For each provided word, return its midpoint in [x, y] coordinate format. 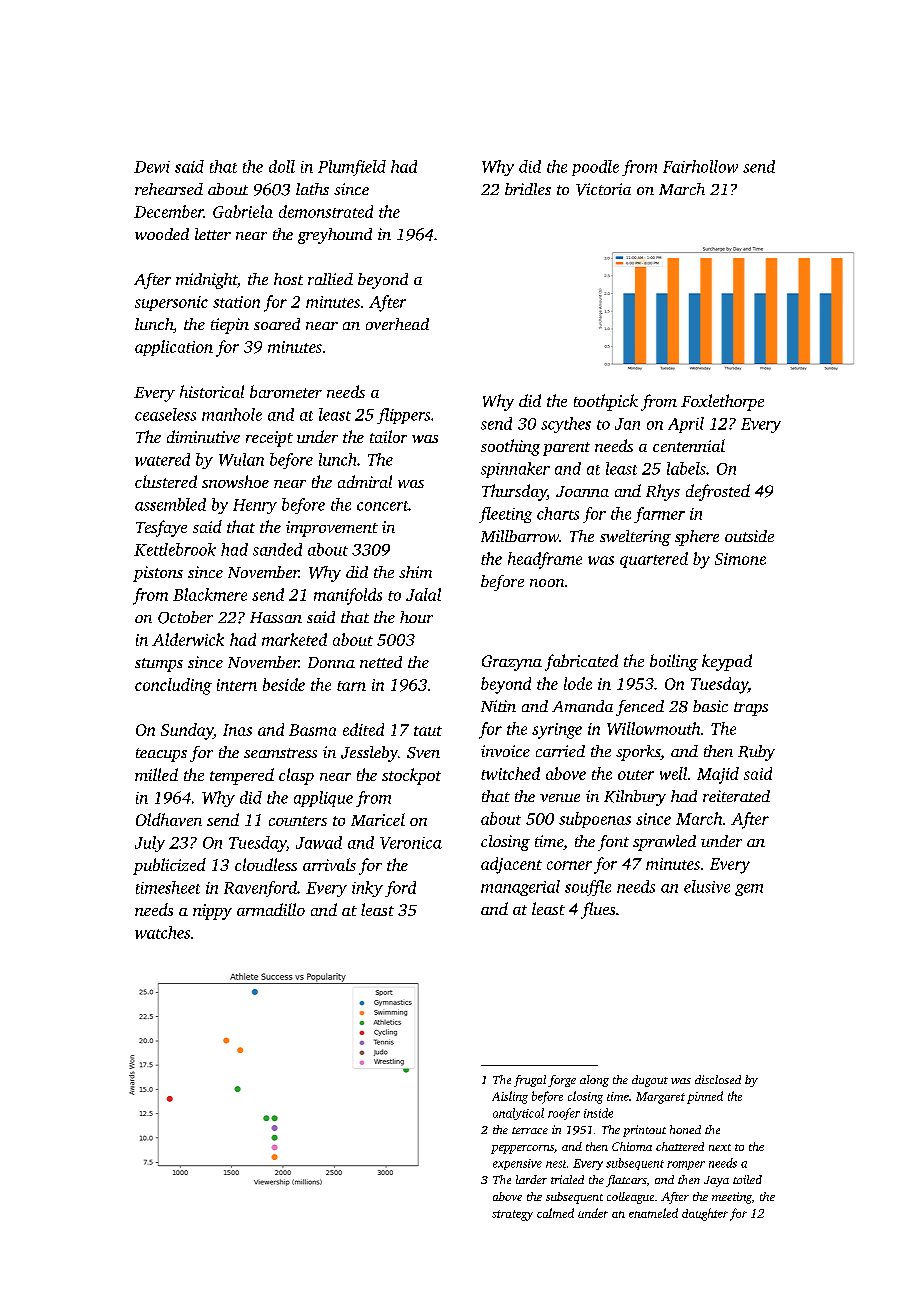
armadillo [271, 909]
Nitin [498, 706]
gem [749, 890]
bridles [528, 189]
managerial [520, 888]
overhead [397, 324]
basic [710, 706]
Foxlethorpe [722, 402]
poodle [595, 168]
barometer [286, 391]
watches [162, 932]
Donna [331, 662]
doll [282, 166]
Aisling [510, 1097]
